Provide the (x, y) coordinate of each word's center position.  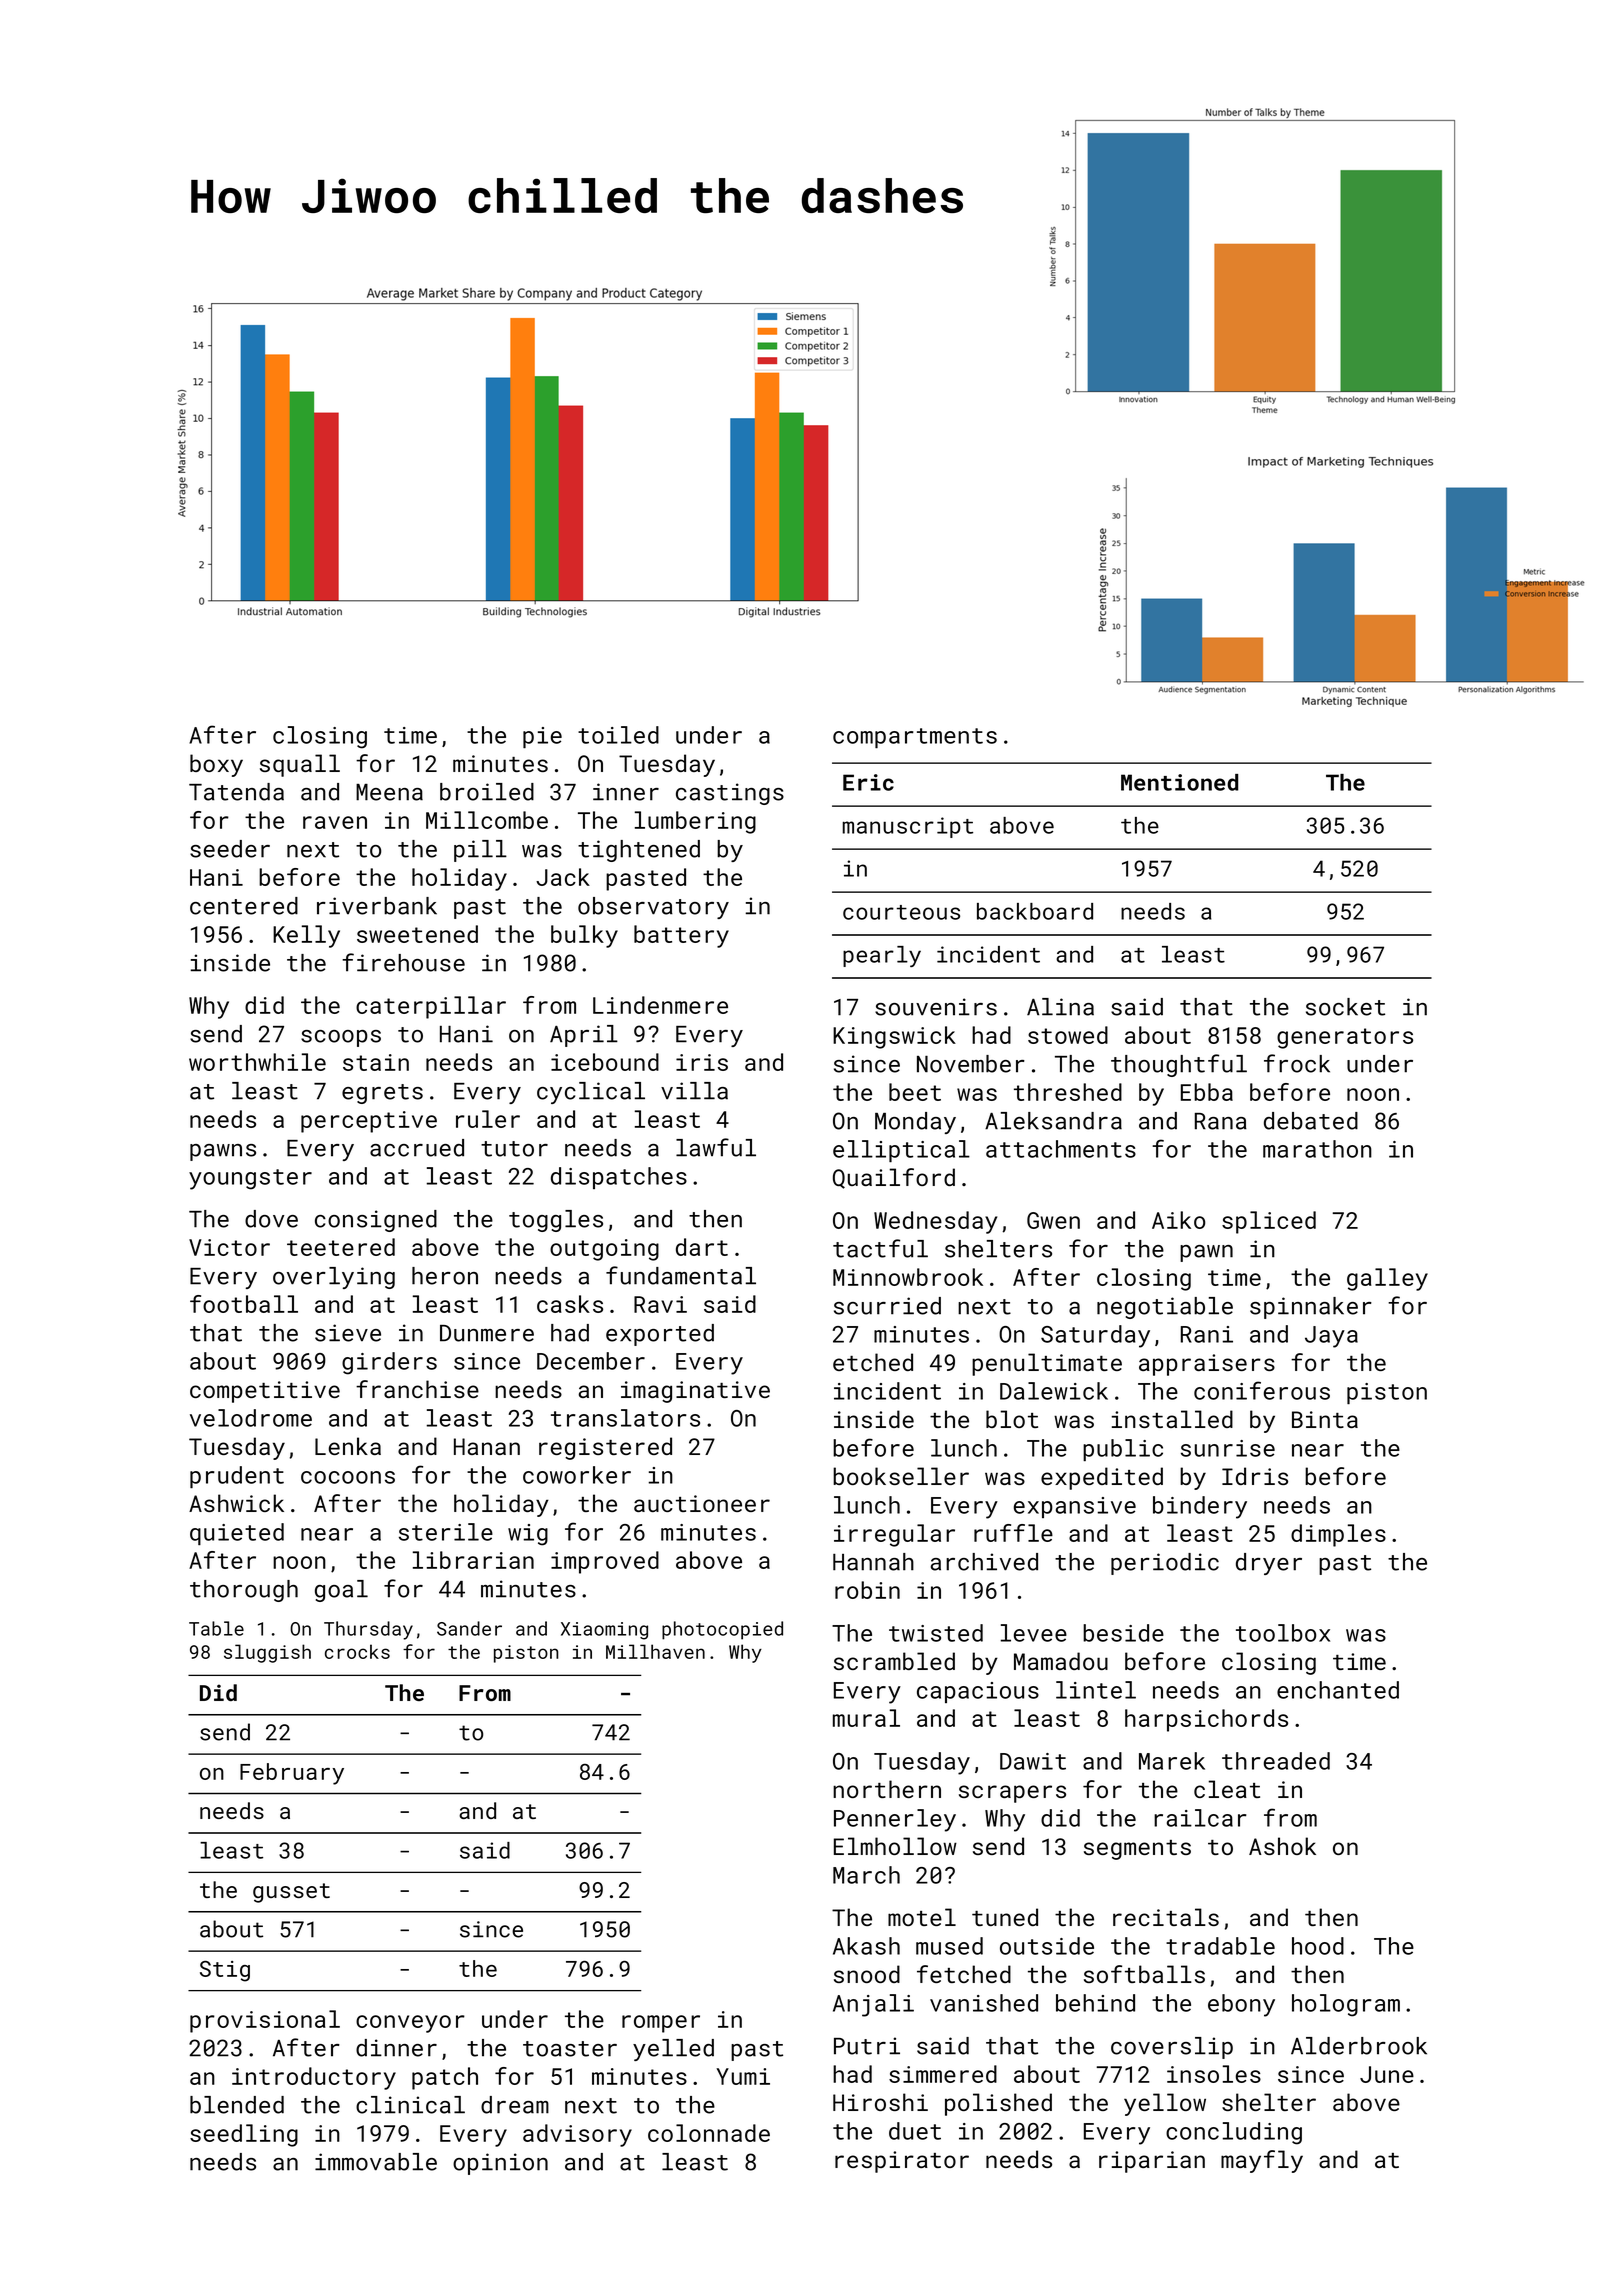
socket (1345, 1007)
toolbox (1283, 1633)
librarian (473, 1560)
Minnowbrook (908, 1277)
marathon (1317, 1149)
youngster (250, 1179)
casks (570, 1304)
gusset (291, 1893)
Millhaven (655, 1651)
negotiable (1165, 1308)
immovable (376, 2162)
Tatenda (236, 792)
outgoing (604, 1250)
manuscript (907, 827)
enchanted (1338, 1690)
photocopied (722, 1630)
